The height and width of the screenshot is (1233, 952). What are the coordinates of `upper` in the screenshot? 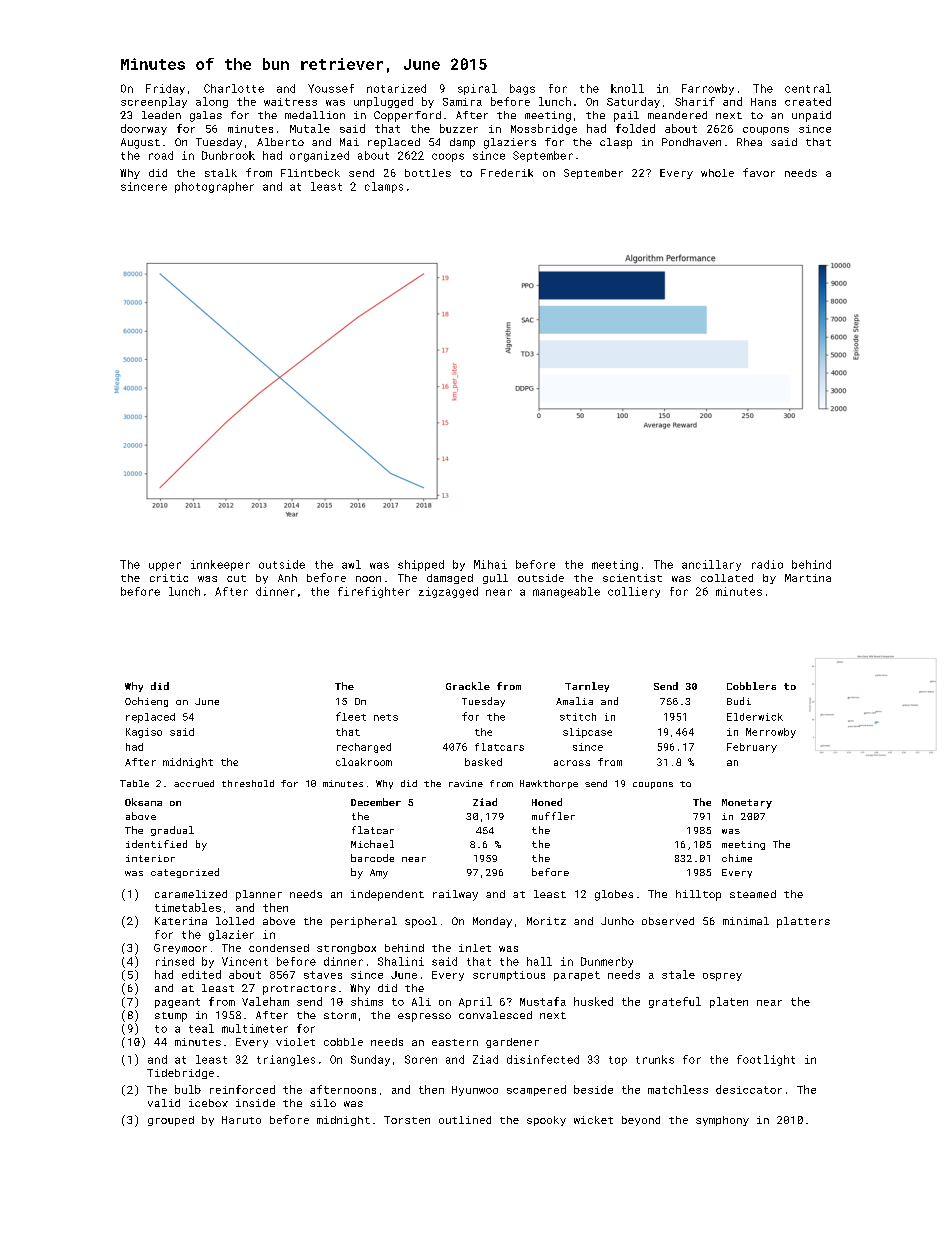 It's located at (165, 566).
